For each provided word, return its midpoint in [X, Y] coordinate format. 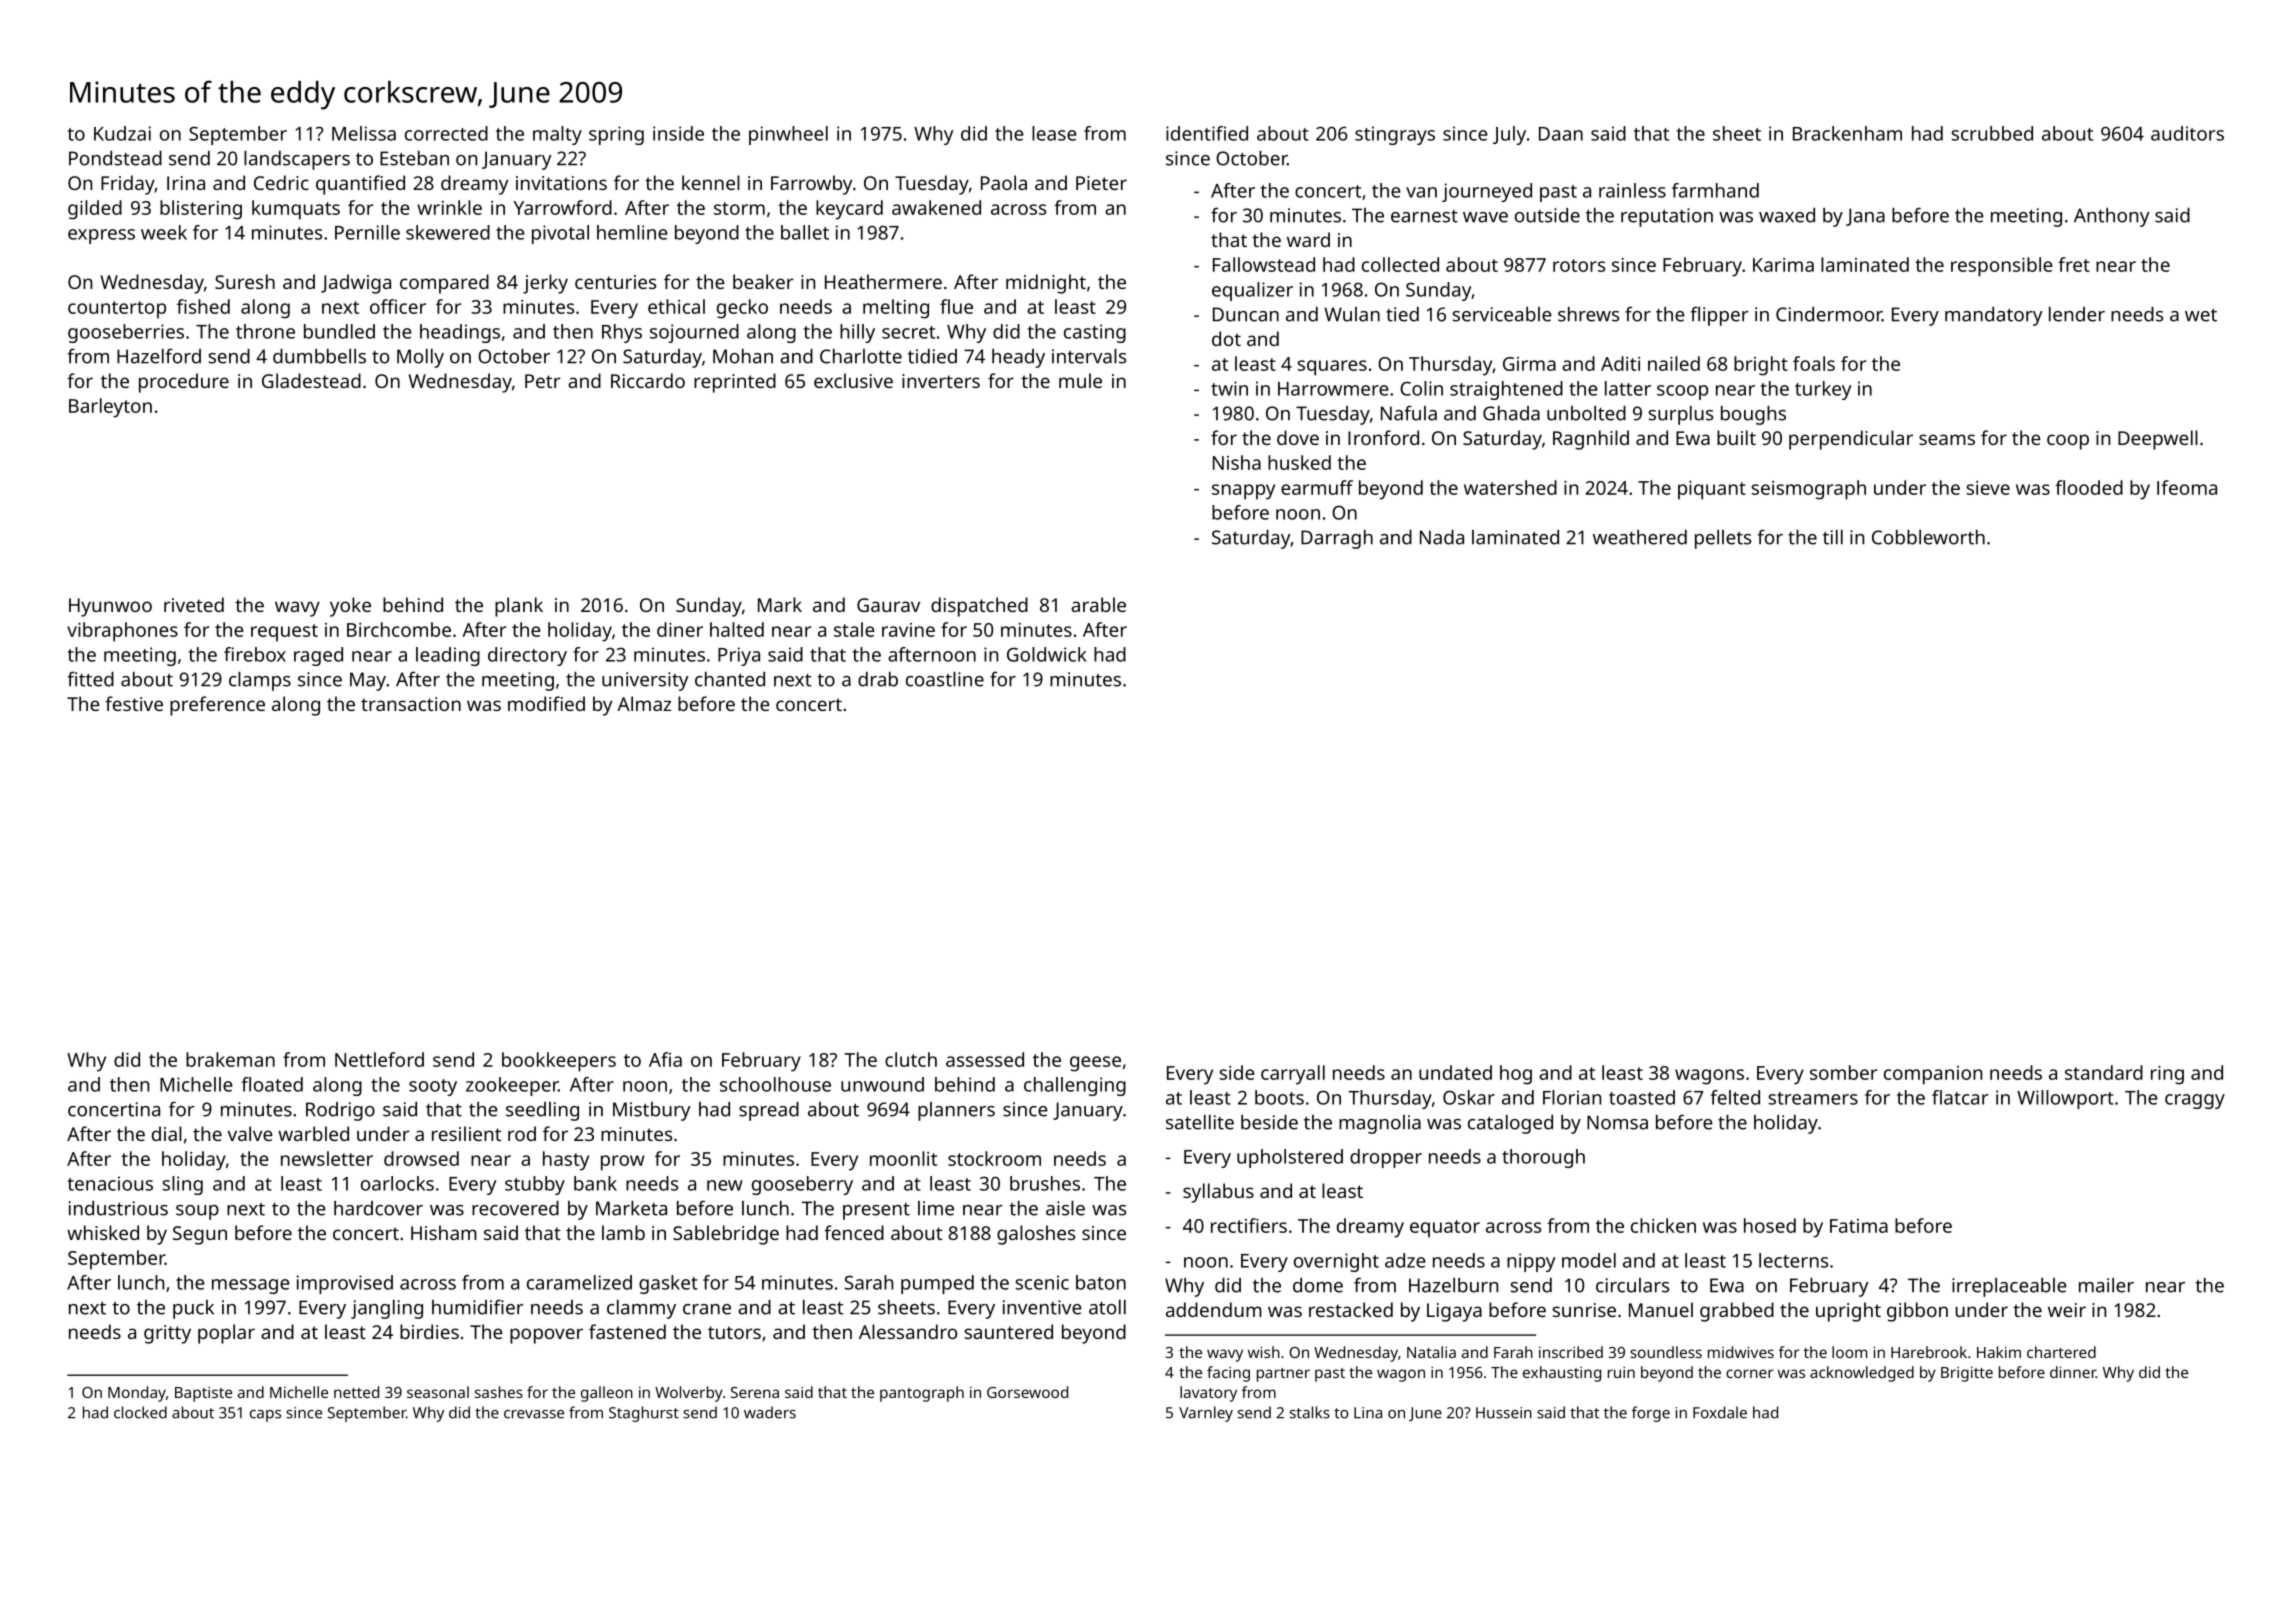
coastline [945, 679]
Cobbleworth [1928, 537]
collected [1400, 264]
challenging [1075, 1086]
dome [1318, 1285]
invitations [561, 183]
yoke [350, 607]
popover [546, 1336]
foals [1814, 363]
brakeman [230, 1059]
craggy [2195, 1101]
